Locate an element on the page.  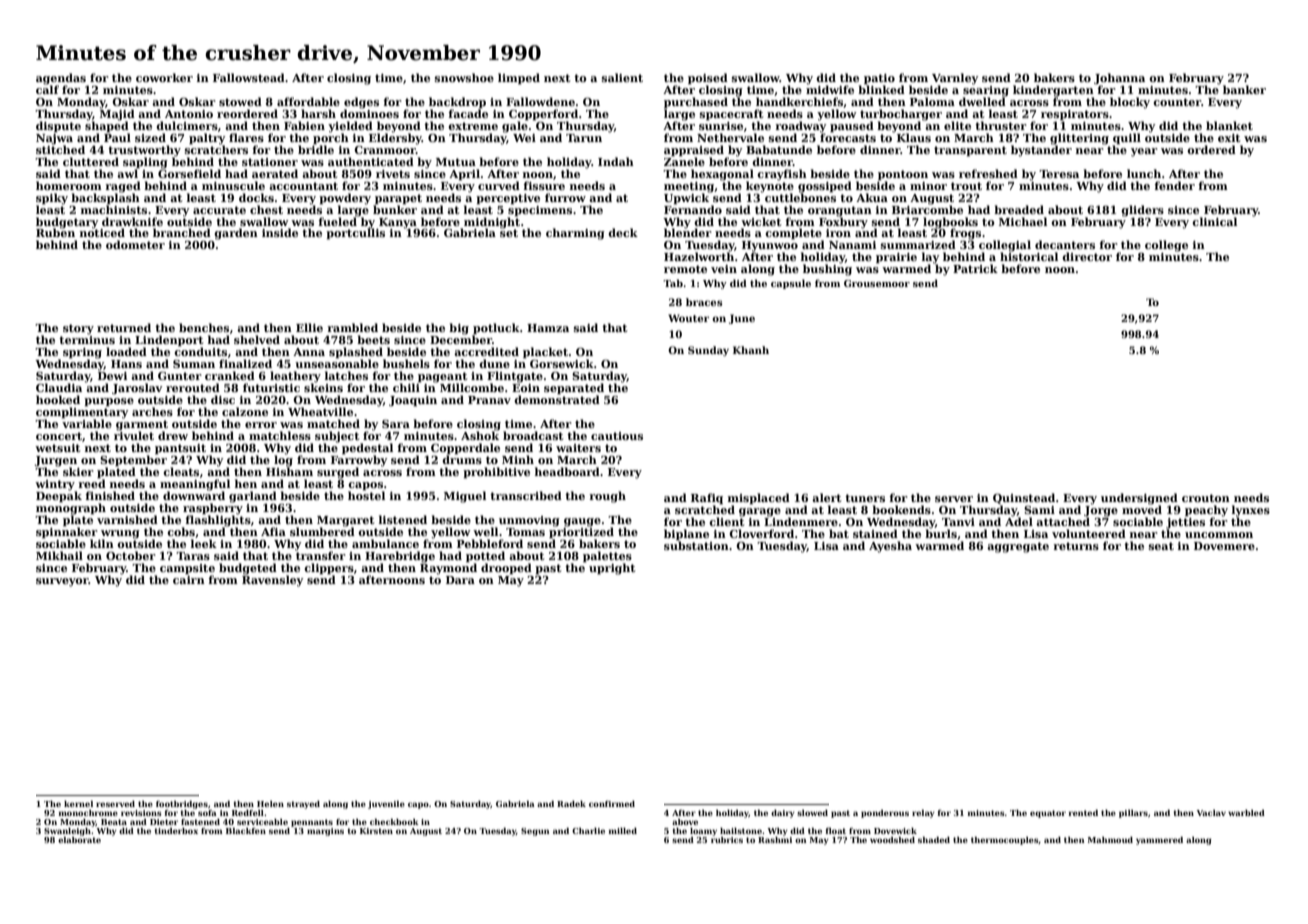
Hazelworth is located at coordinates (699, 256).
